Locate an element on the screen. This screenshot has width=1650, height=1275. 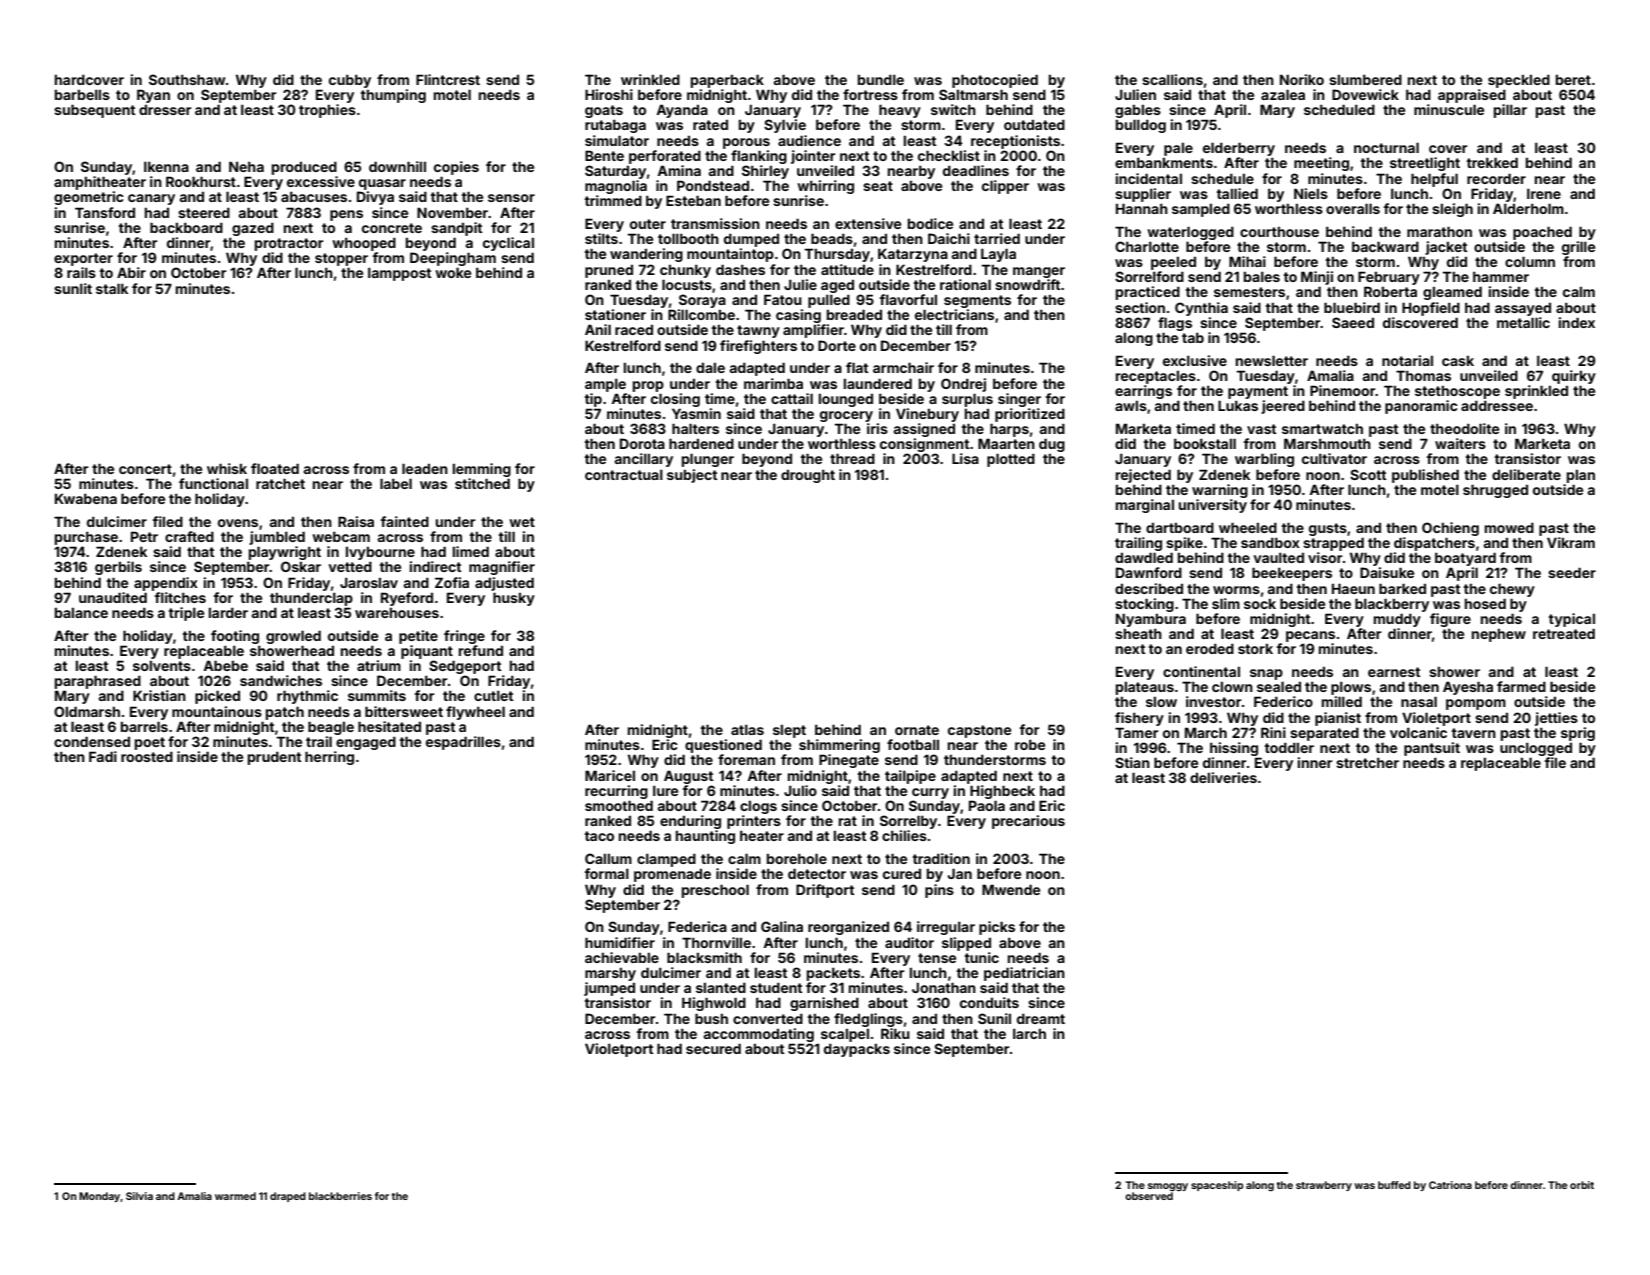
paperback is located at coordinates (727, 81).
